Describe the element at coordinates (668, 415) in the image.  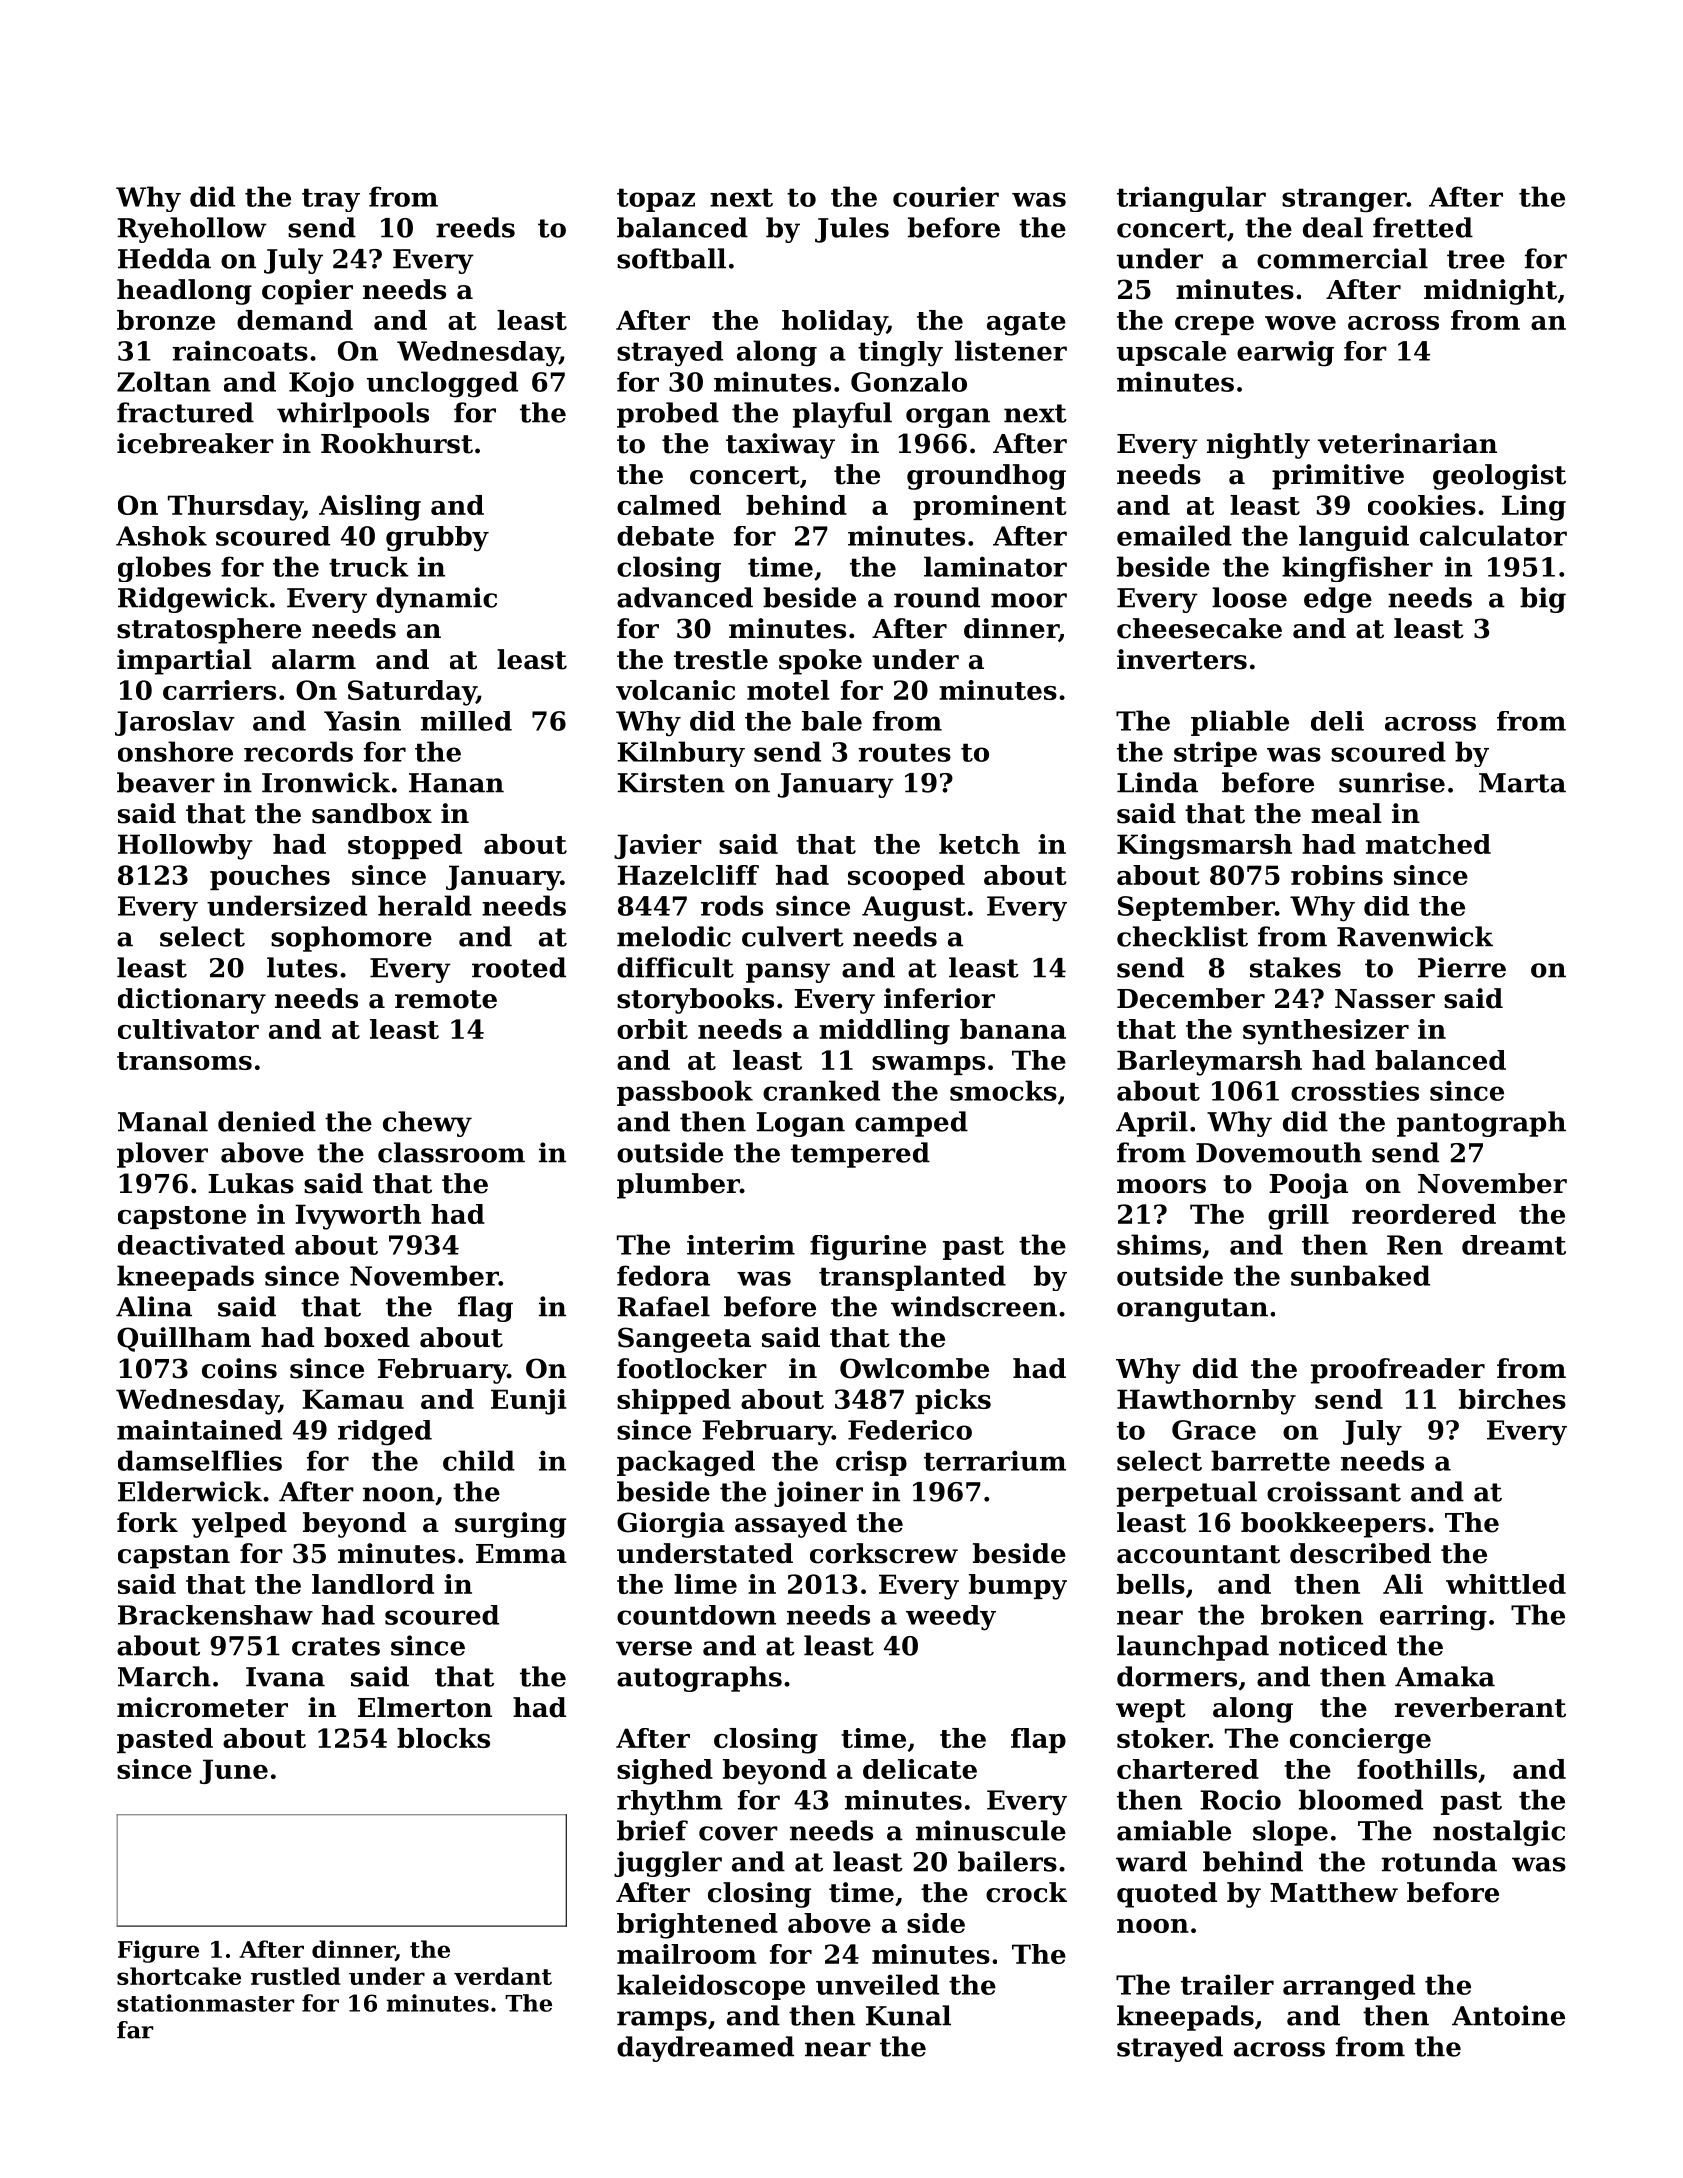
I see `probed` at that location.
